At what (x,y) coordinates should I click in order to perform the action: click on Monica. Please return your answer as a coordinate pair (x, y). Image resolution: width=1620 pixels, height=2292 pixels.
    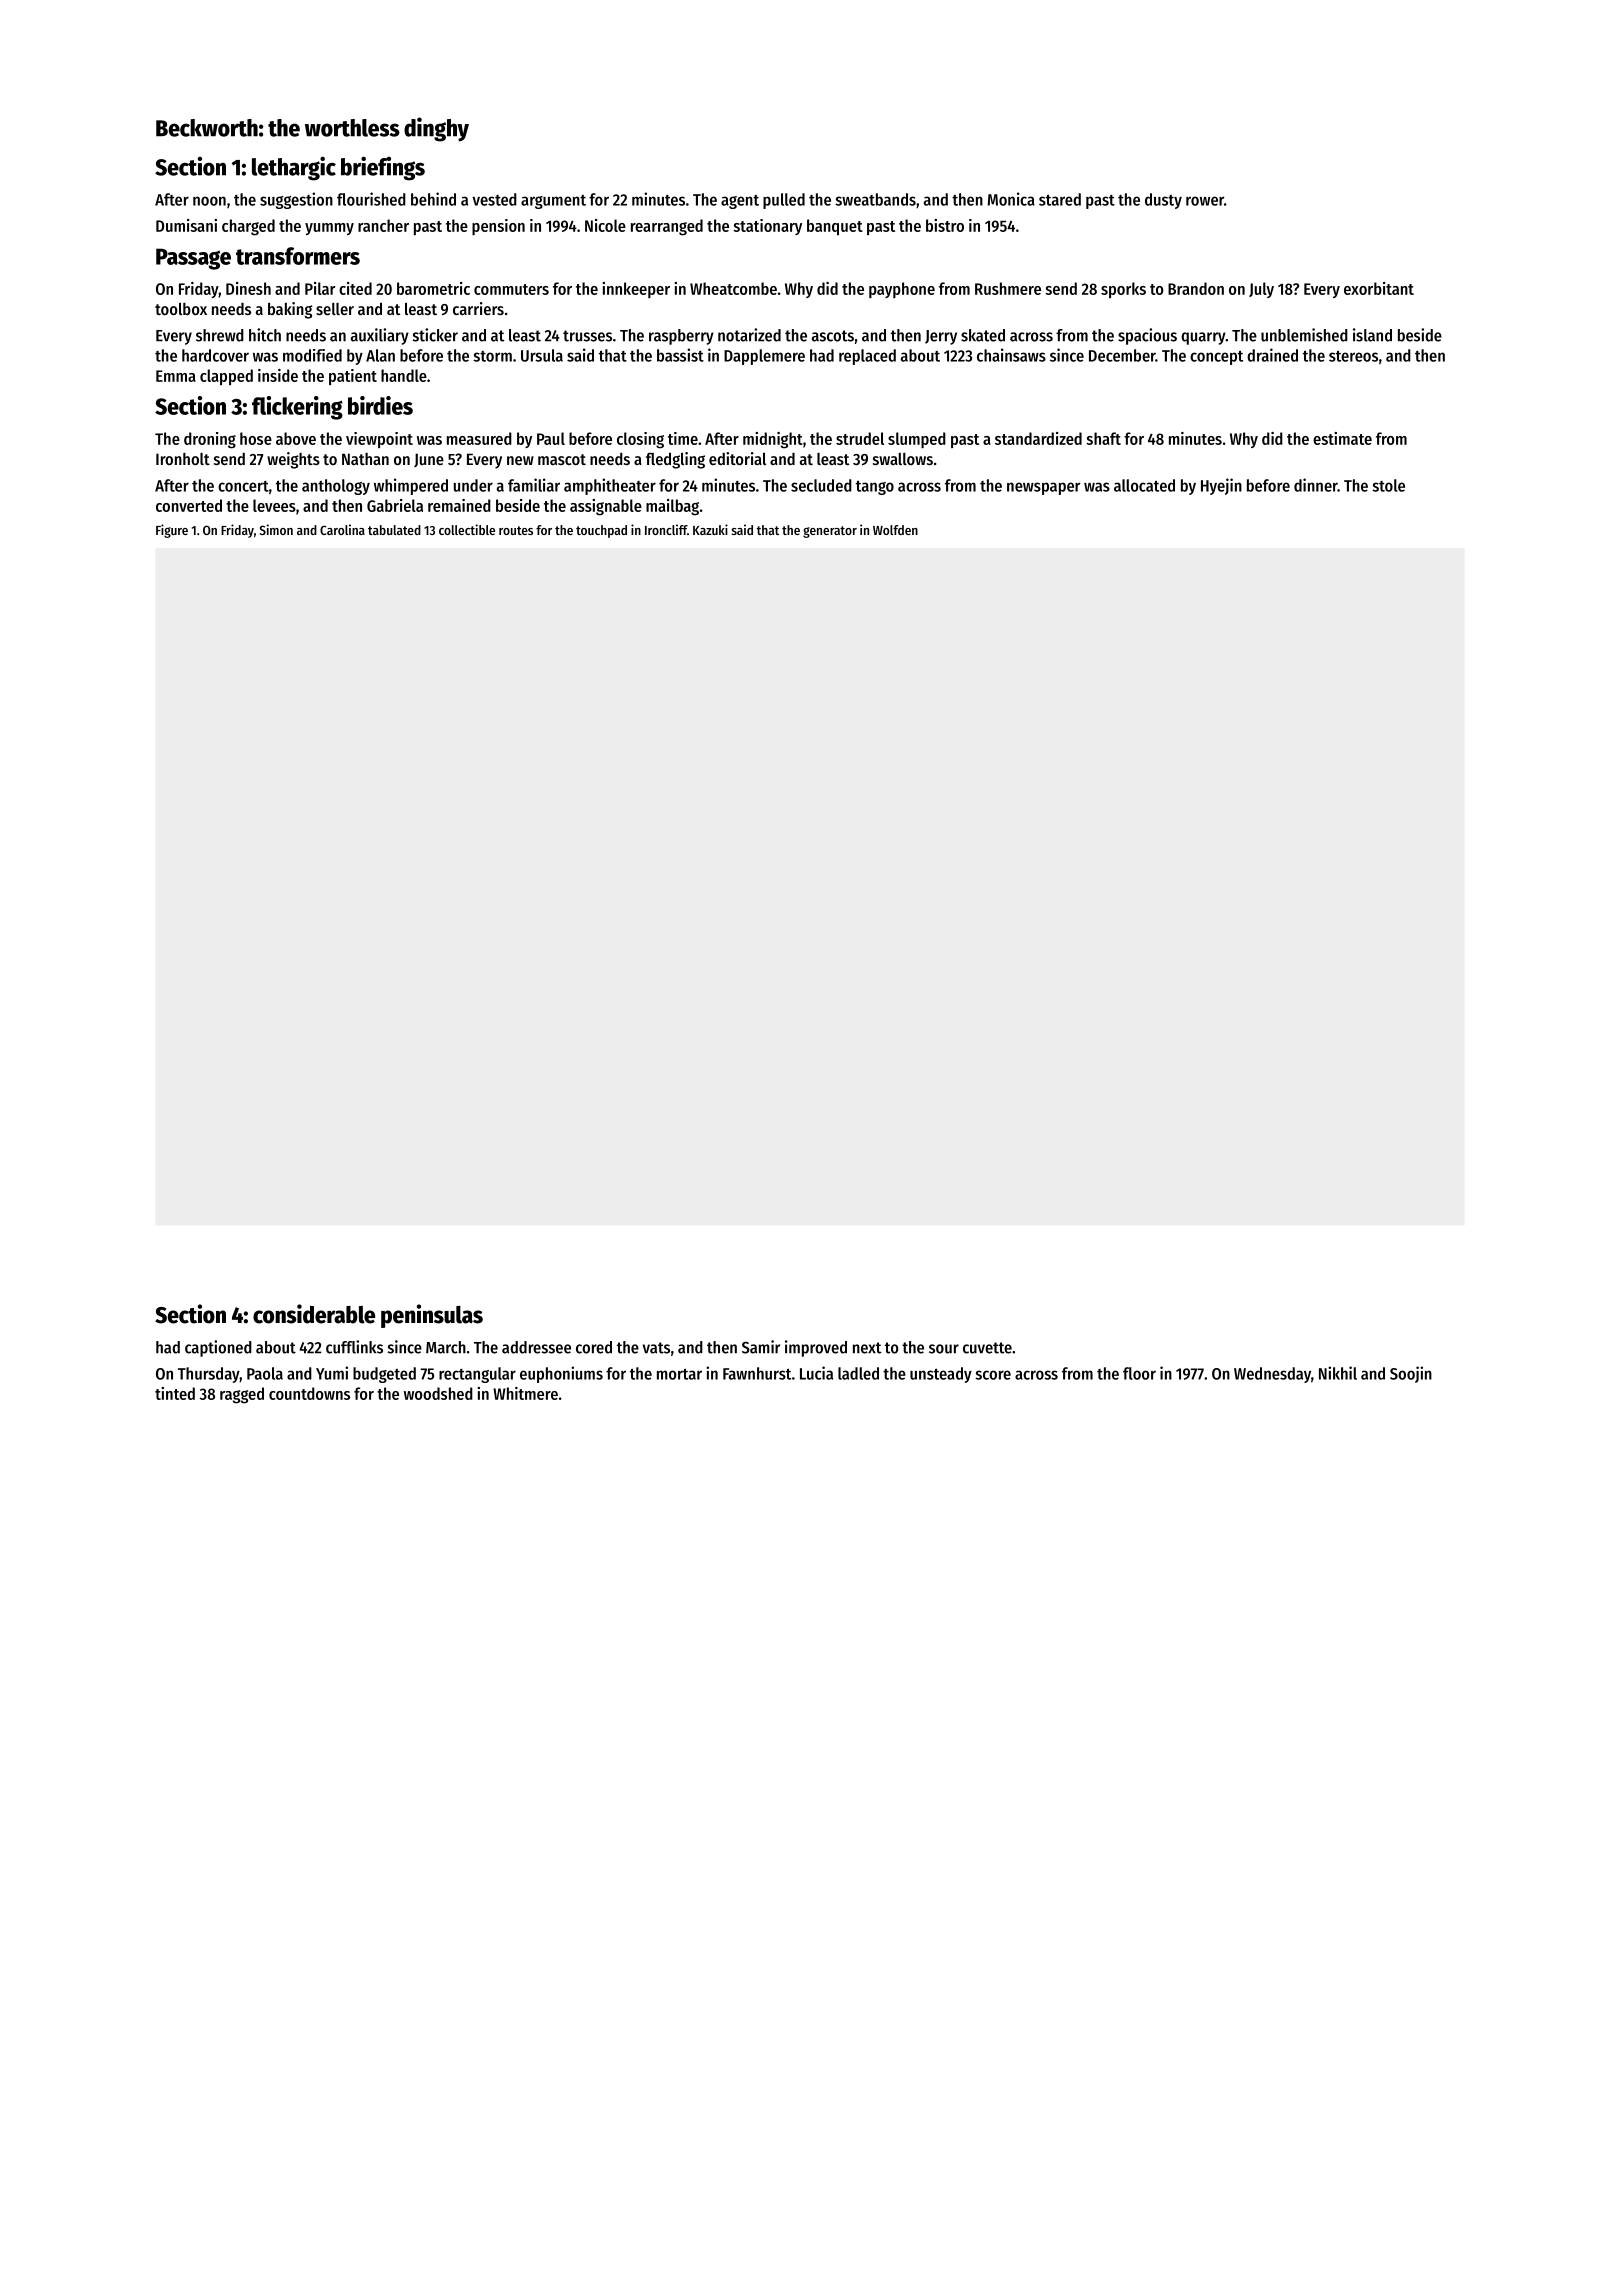
    Looking at the image, I should click on (1011, 199).
